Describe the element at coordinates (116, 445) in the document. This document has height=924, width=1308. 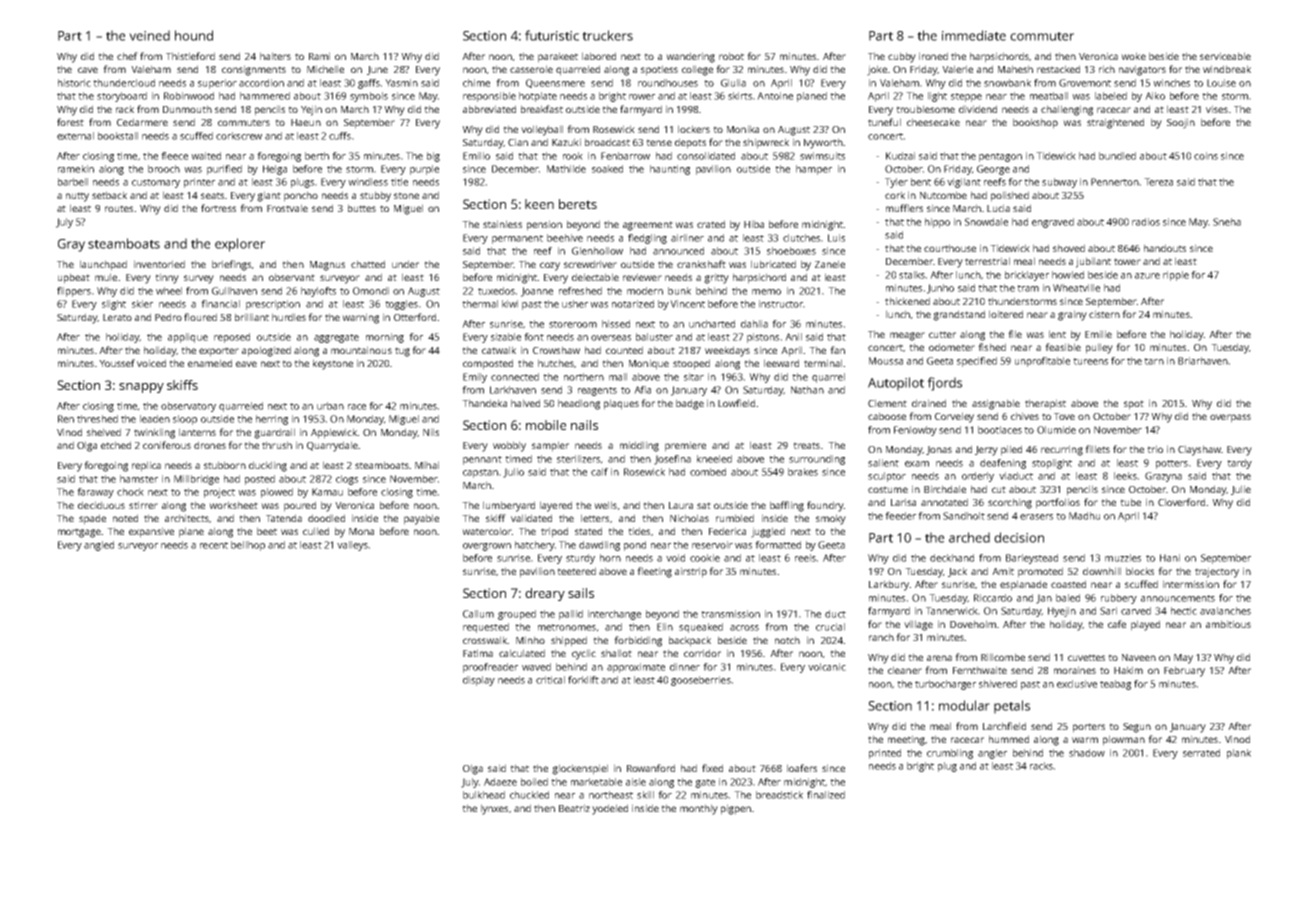
I see `etched` at that location.
